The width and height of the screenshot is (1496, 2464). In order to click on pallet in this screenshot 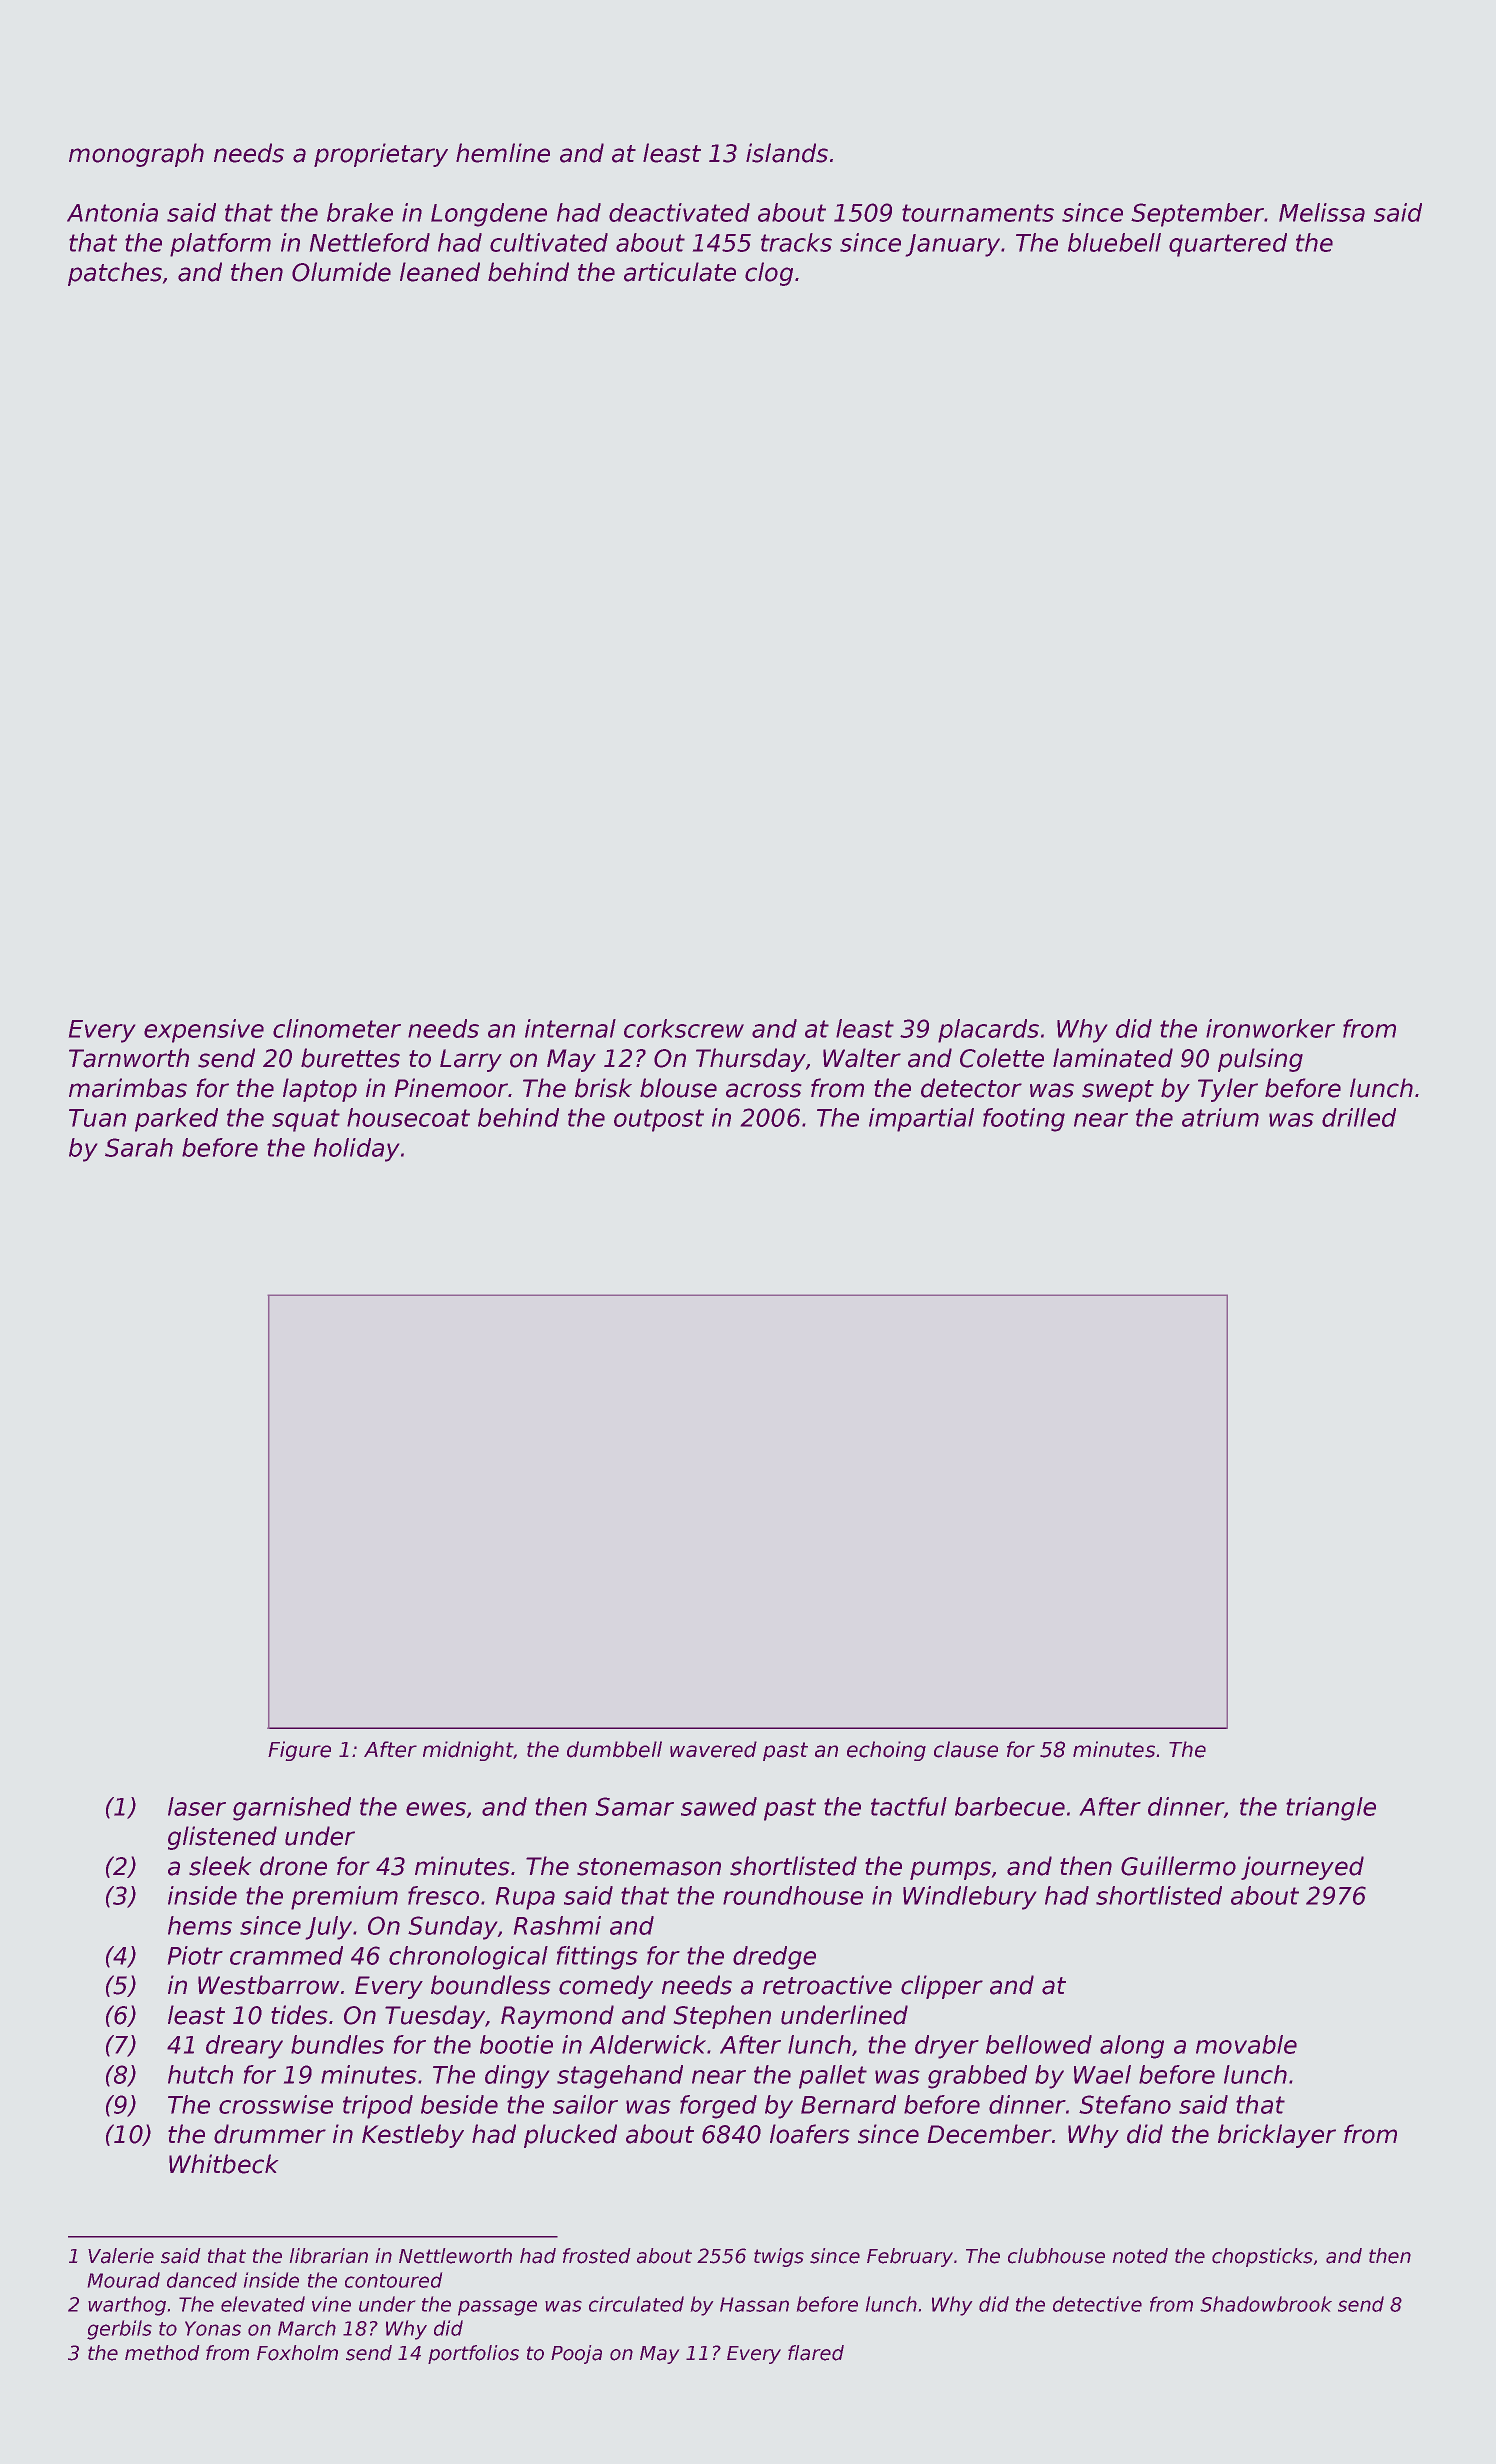, I will do `click(833, 2077)`.
